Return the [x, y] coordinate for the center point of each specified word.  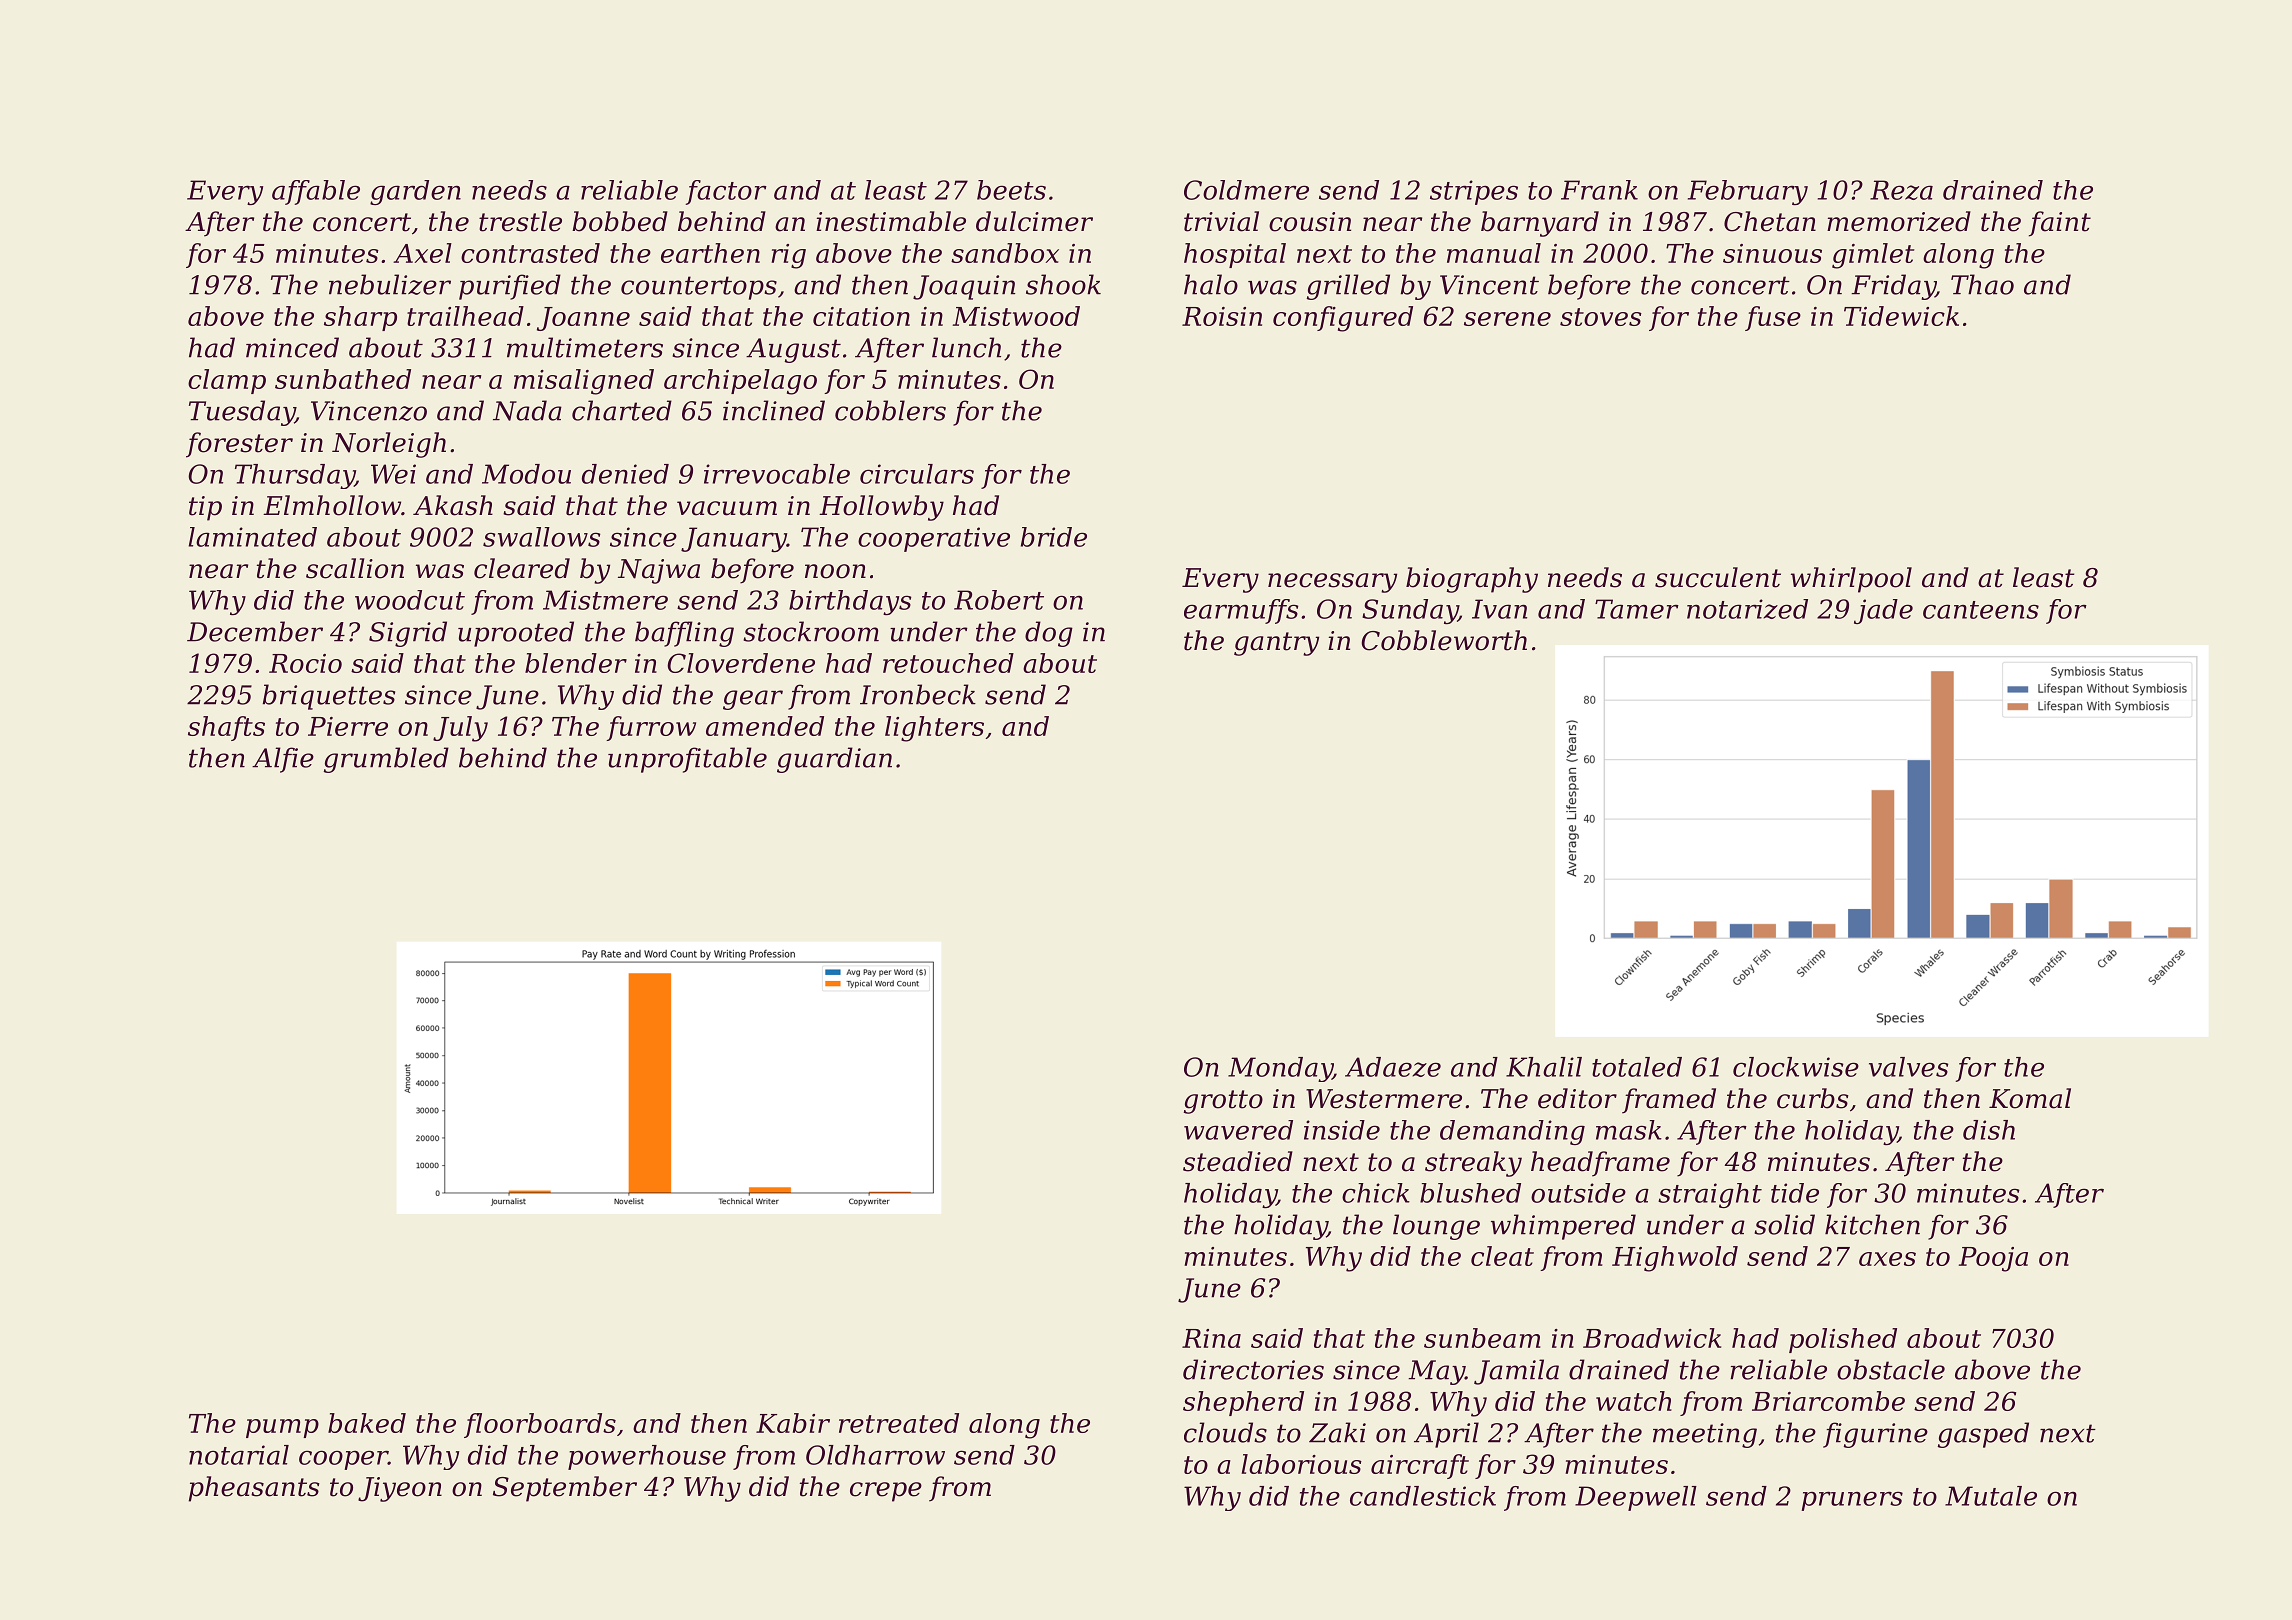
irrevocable [777, 474]
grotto [1223, 1102]
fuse [1773, 318]
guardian [834, 760]
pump [282, 1428]
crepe [886, 1492]
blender [576, 663]
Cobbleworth [1444, 640]
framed [1669, 1101]
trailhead [465, 316]
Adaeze [1393, 1067]
